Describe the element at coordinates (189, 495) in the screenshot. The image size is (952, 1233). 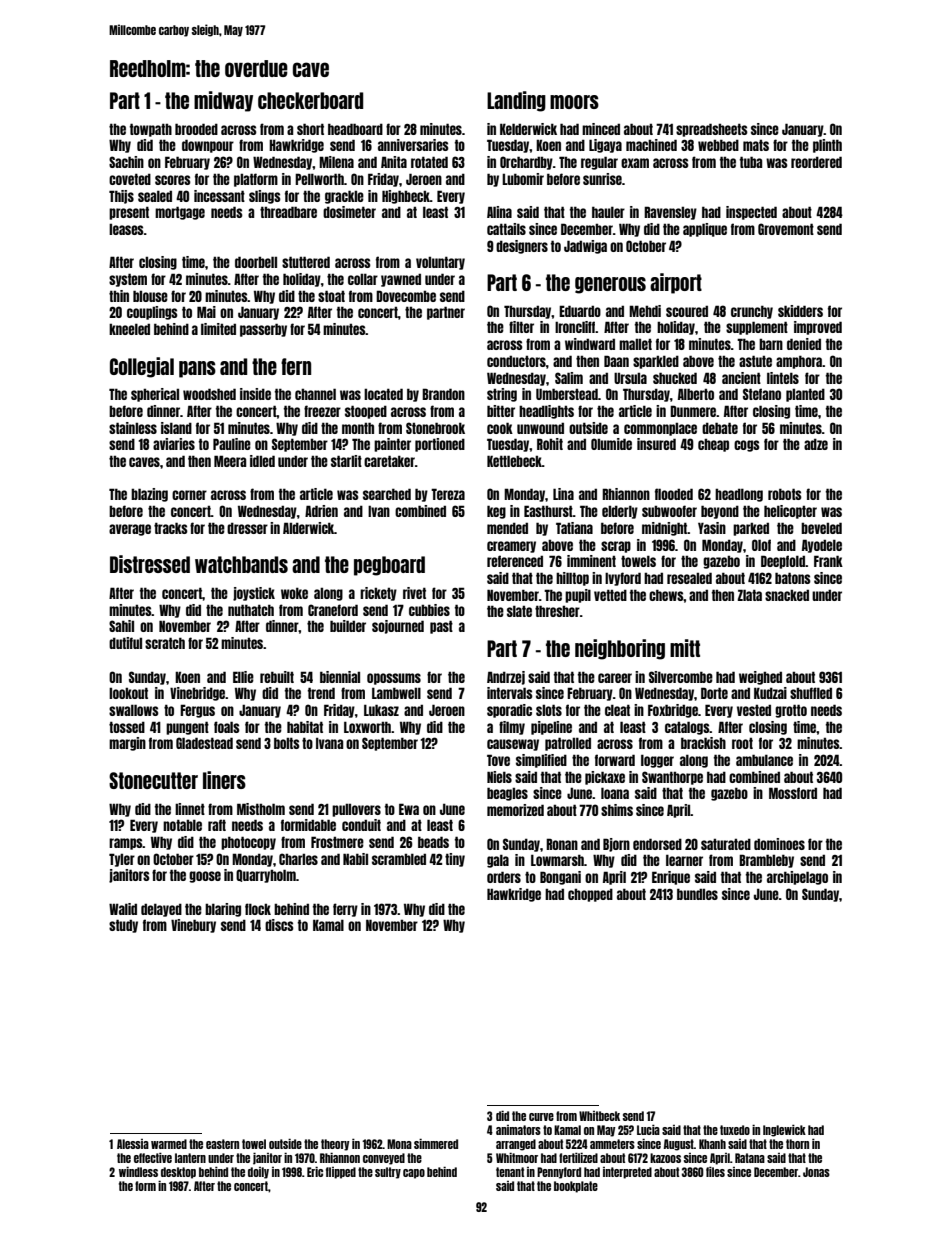
I see `corner` at that location.
